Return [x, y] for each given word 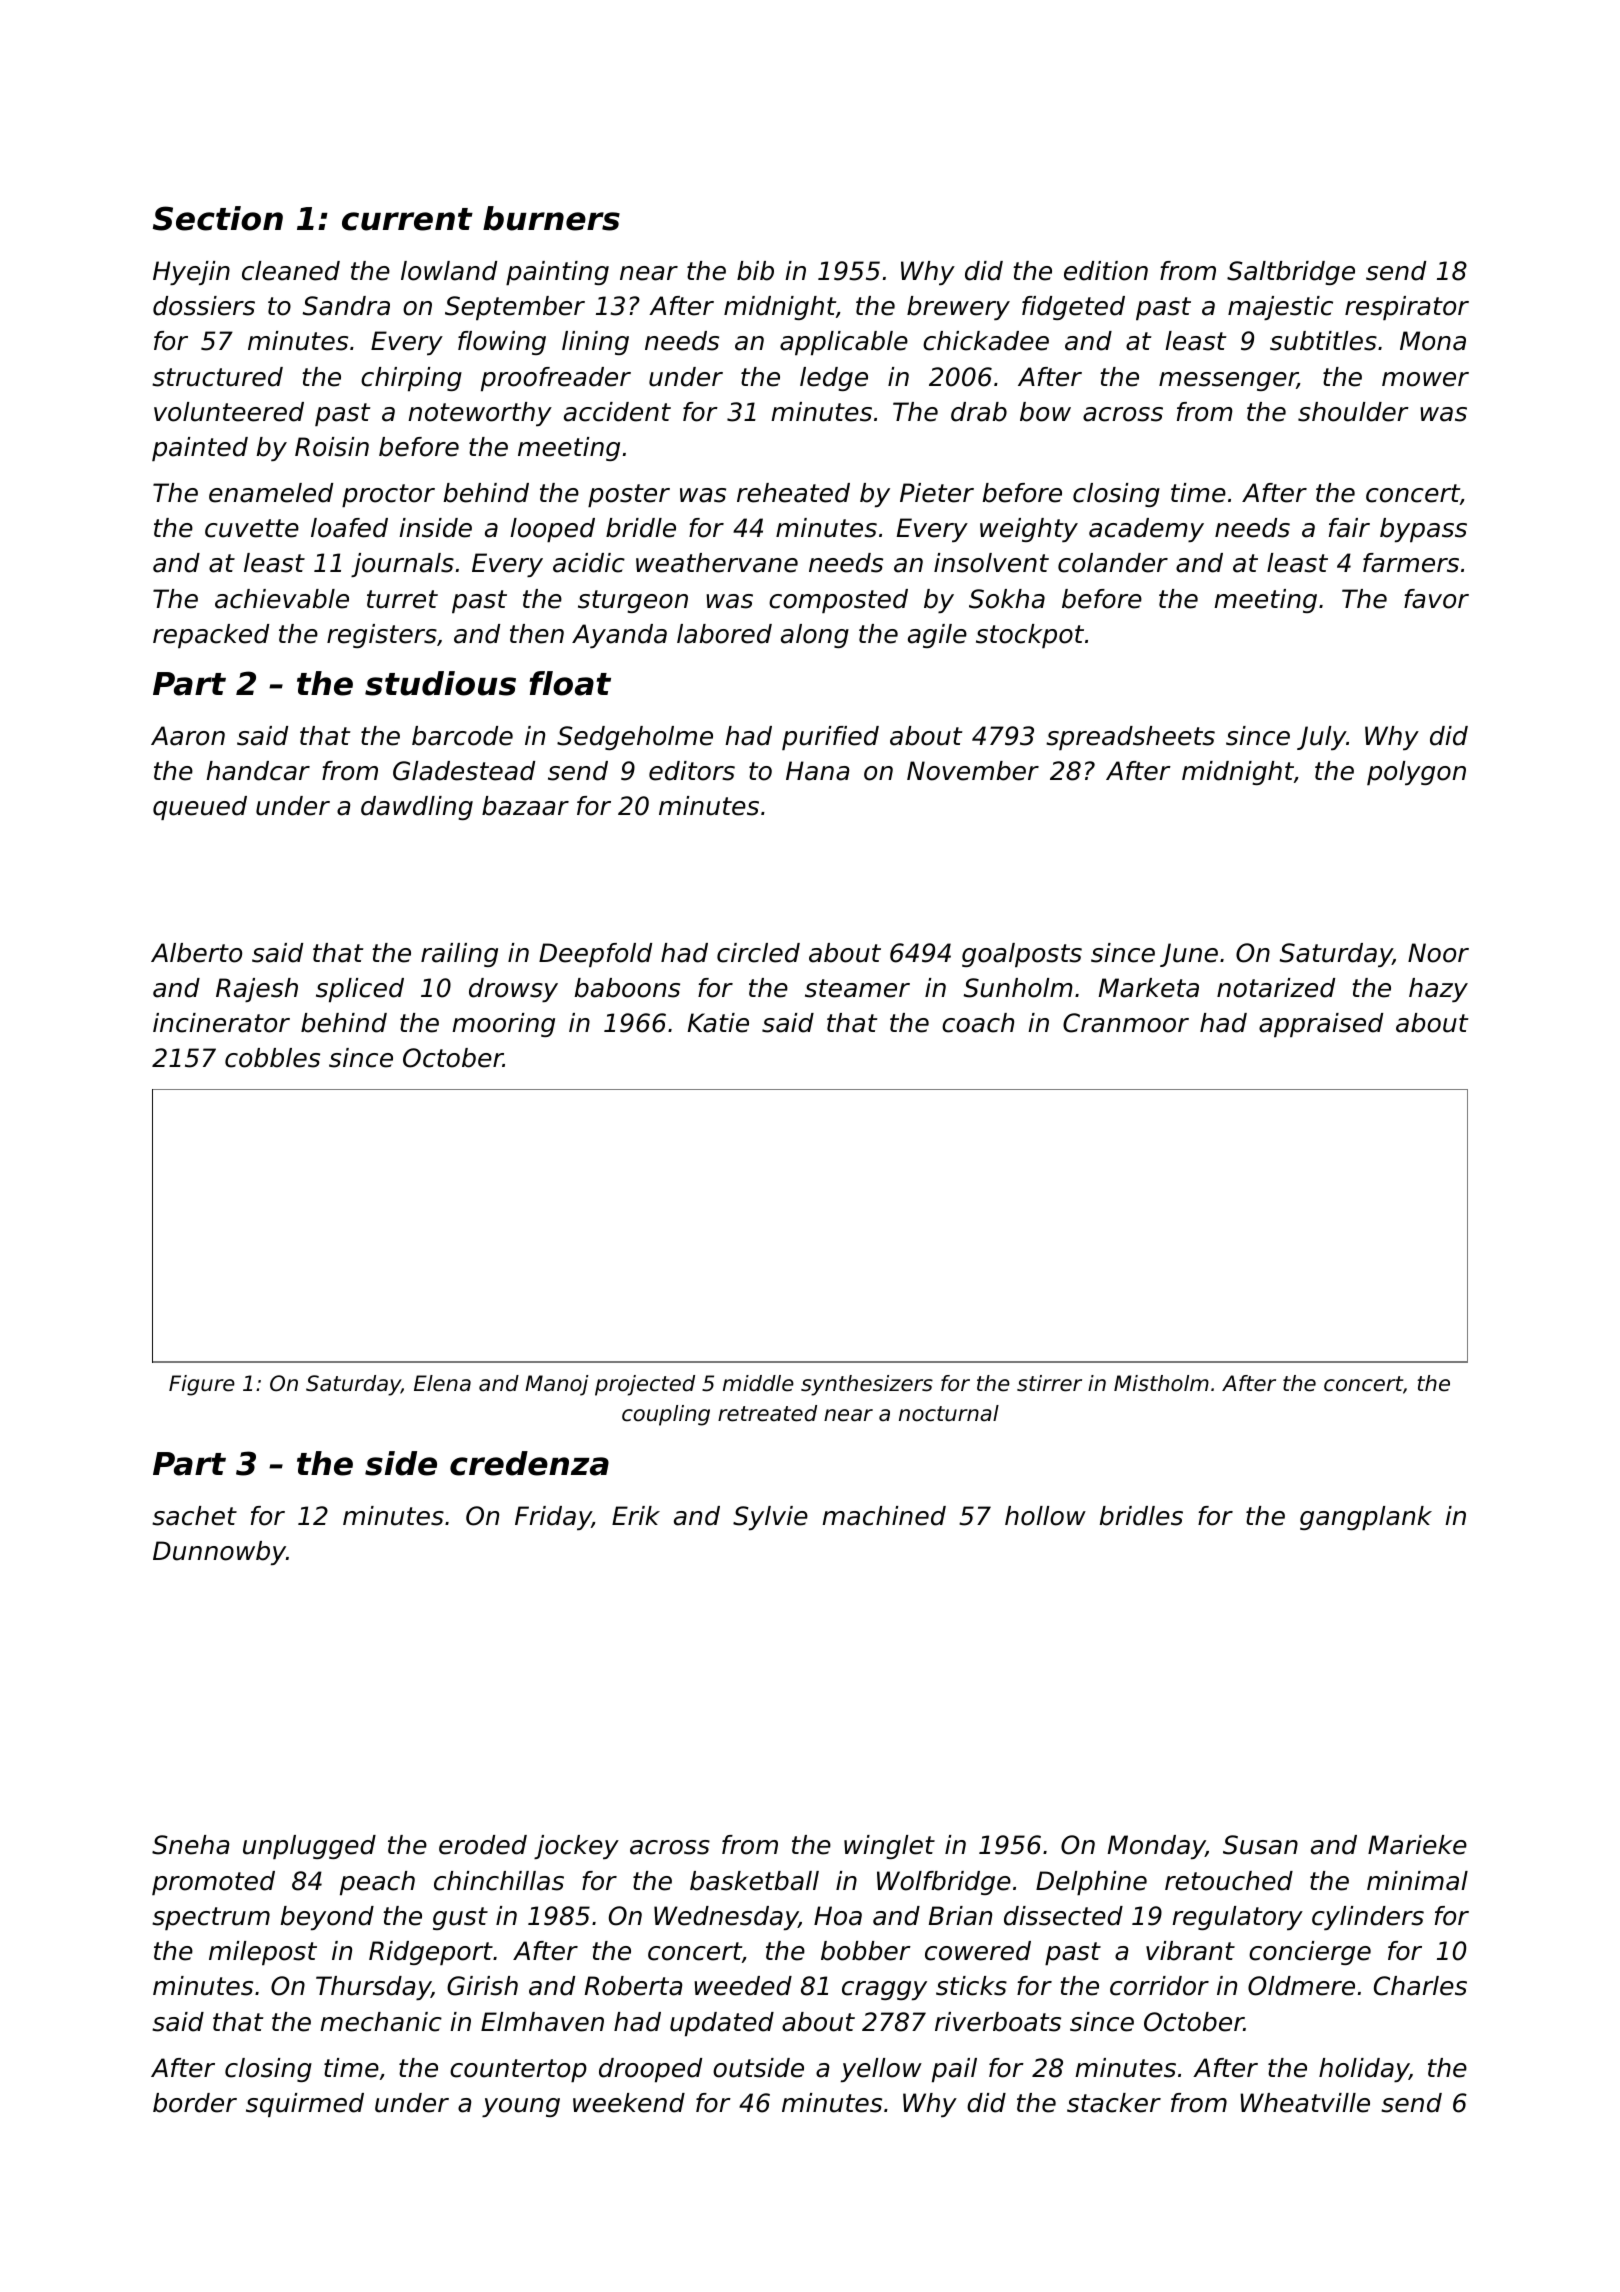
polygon [1416, 773]
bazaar [525, 806]
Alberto [196, 953]
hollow [1045, 1516]
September [515, 308]
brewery [958, 308]
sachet [194, 1516]
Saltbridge [1291, 273]
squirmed [305, 2105]
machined [884, 1516]
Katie [718, 1023]
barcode [462, 736]
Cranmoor [1126, 1023]
